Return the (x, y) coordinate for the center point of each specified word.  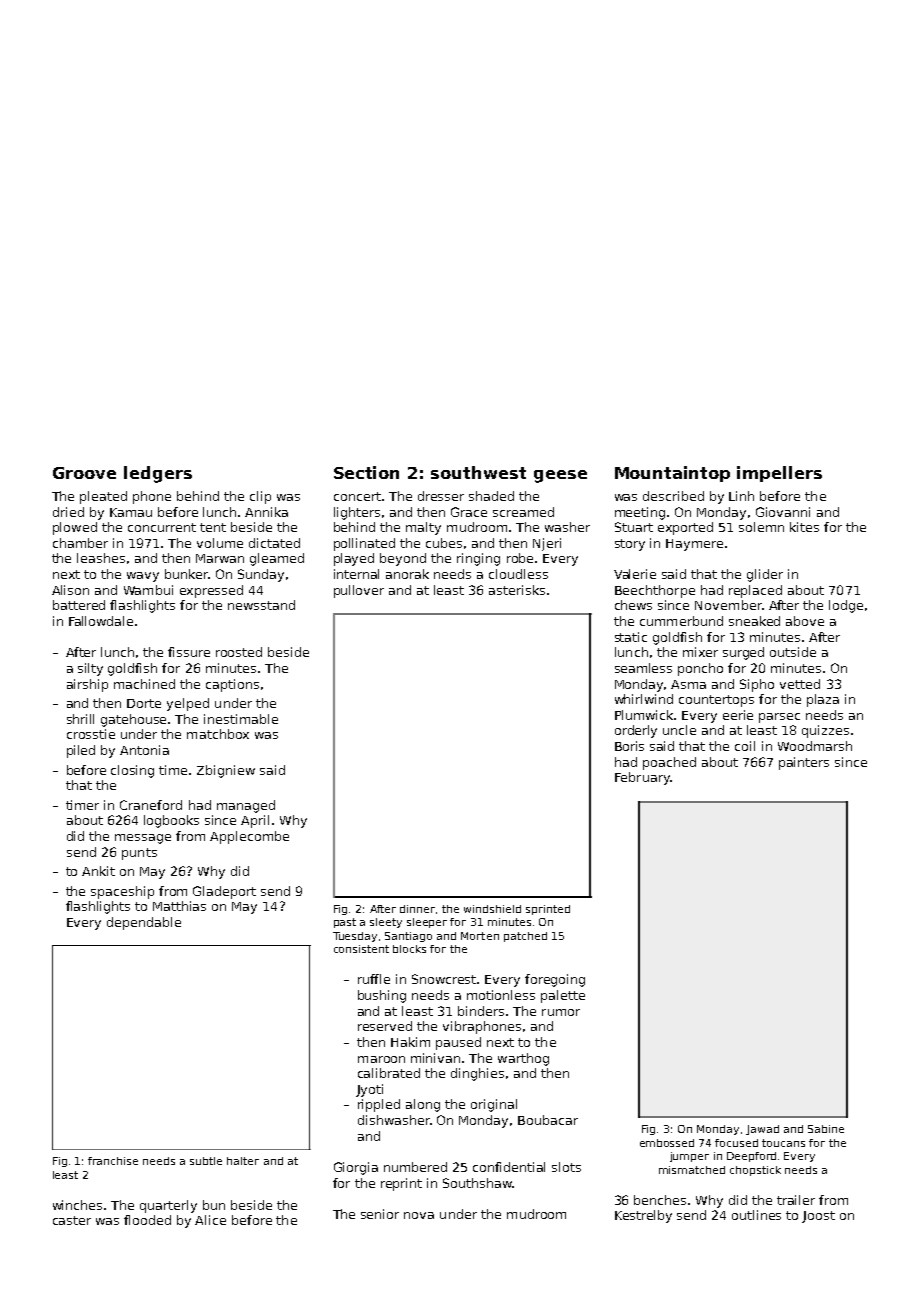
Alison (70, 590)
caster (72, 1220)
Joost (818, 1217)
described (673, 496)
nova (419, 1215)
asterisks (517, 590)
